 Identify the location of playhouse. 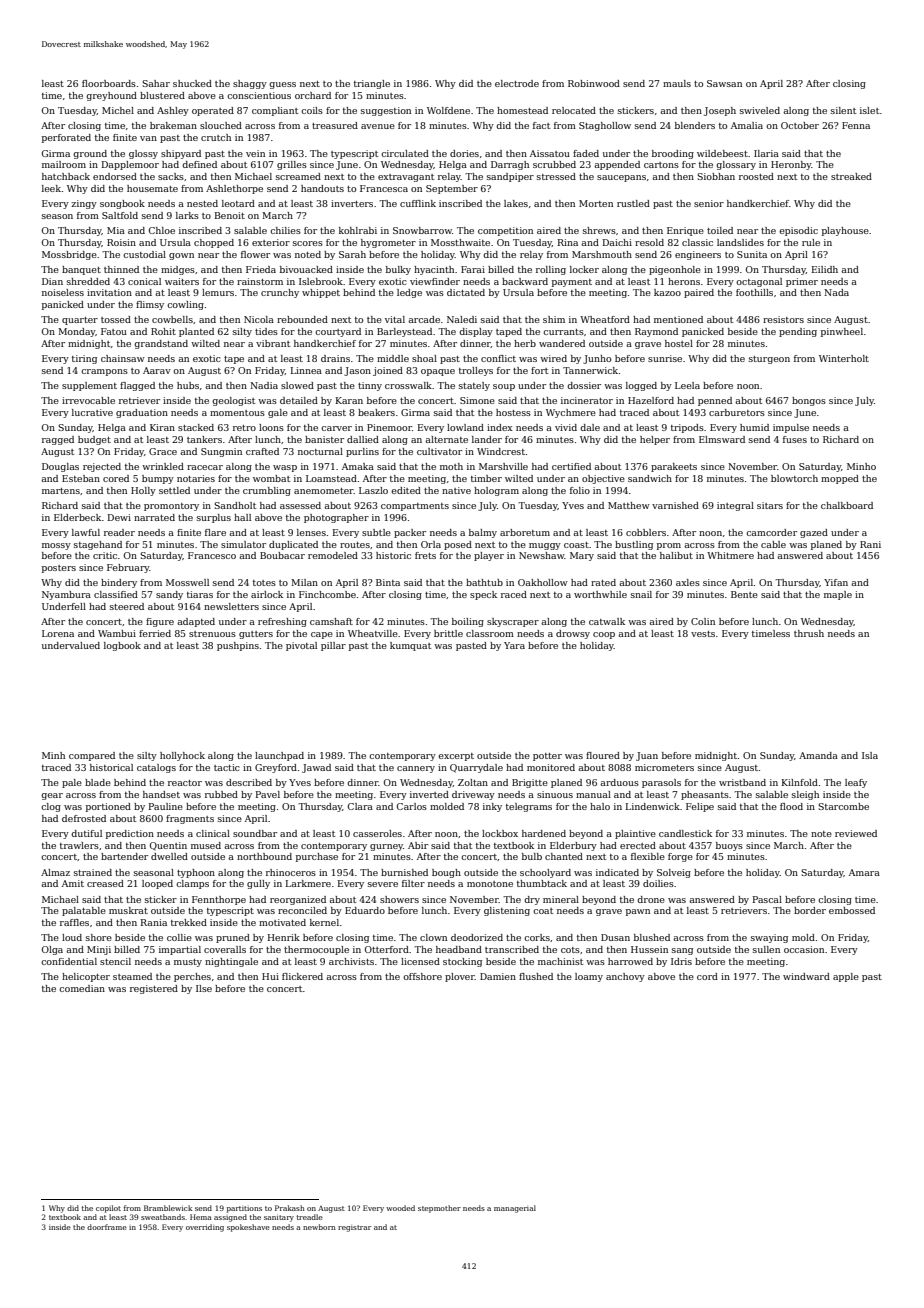
(845, 231).
